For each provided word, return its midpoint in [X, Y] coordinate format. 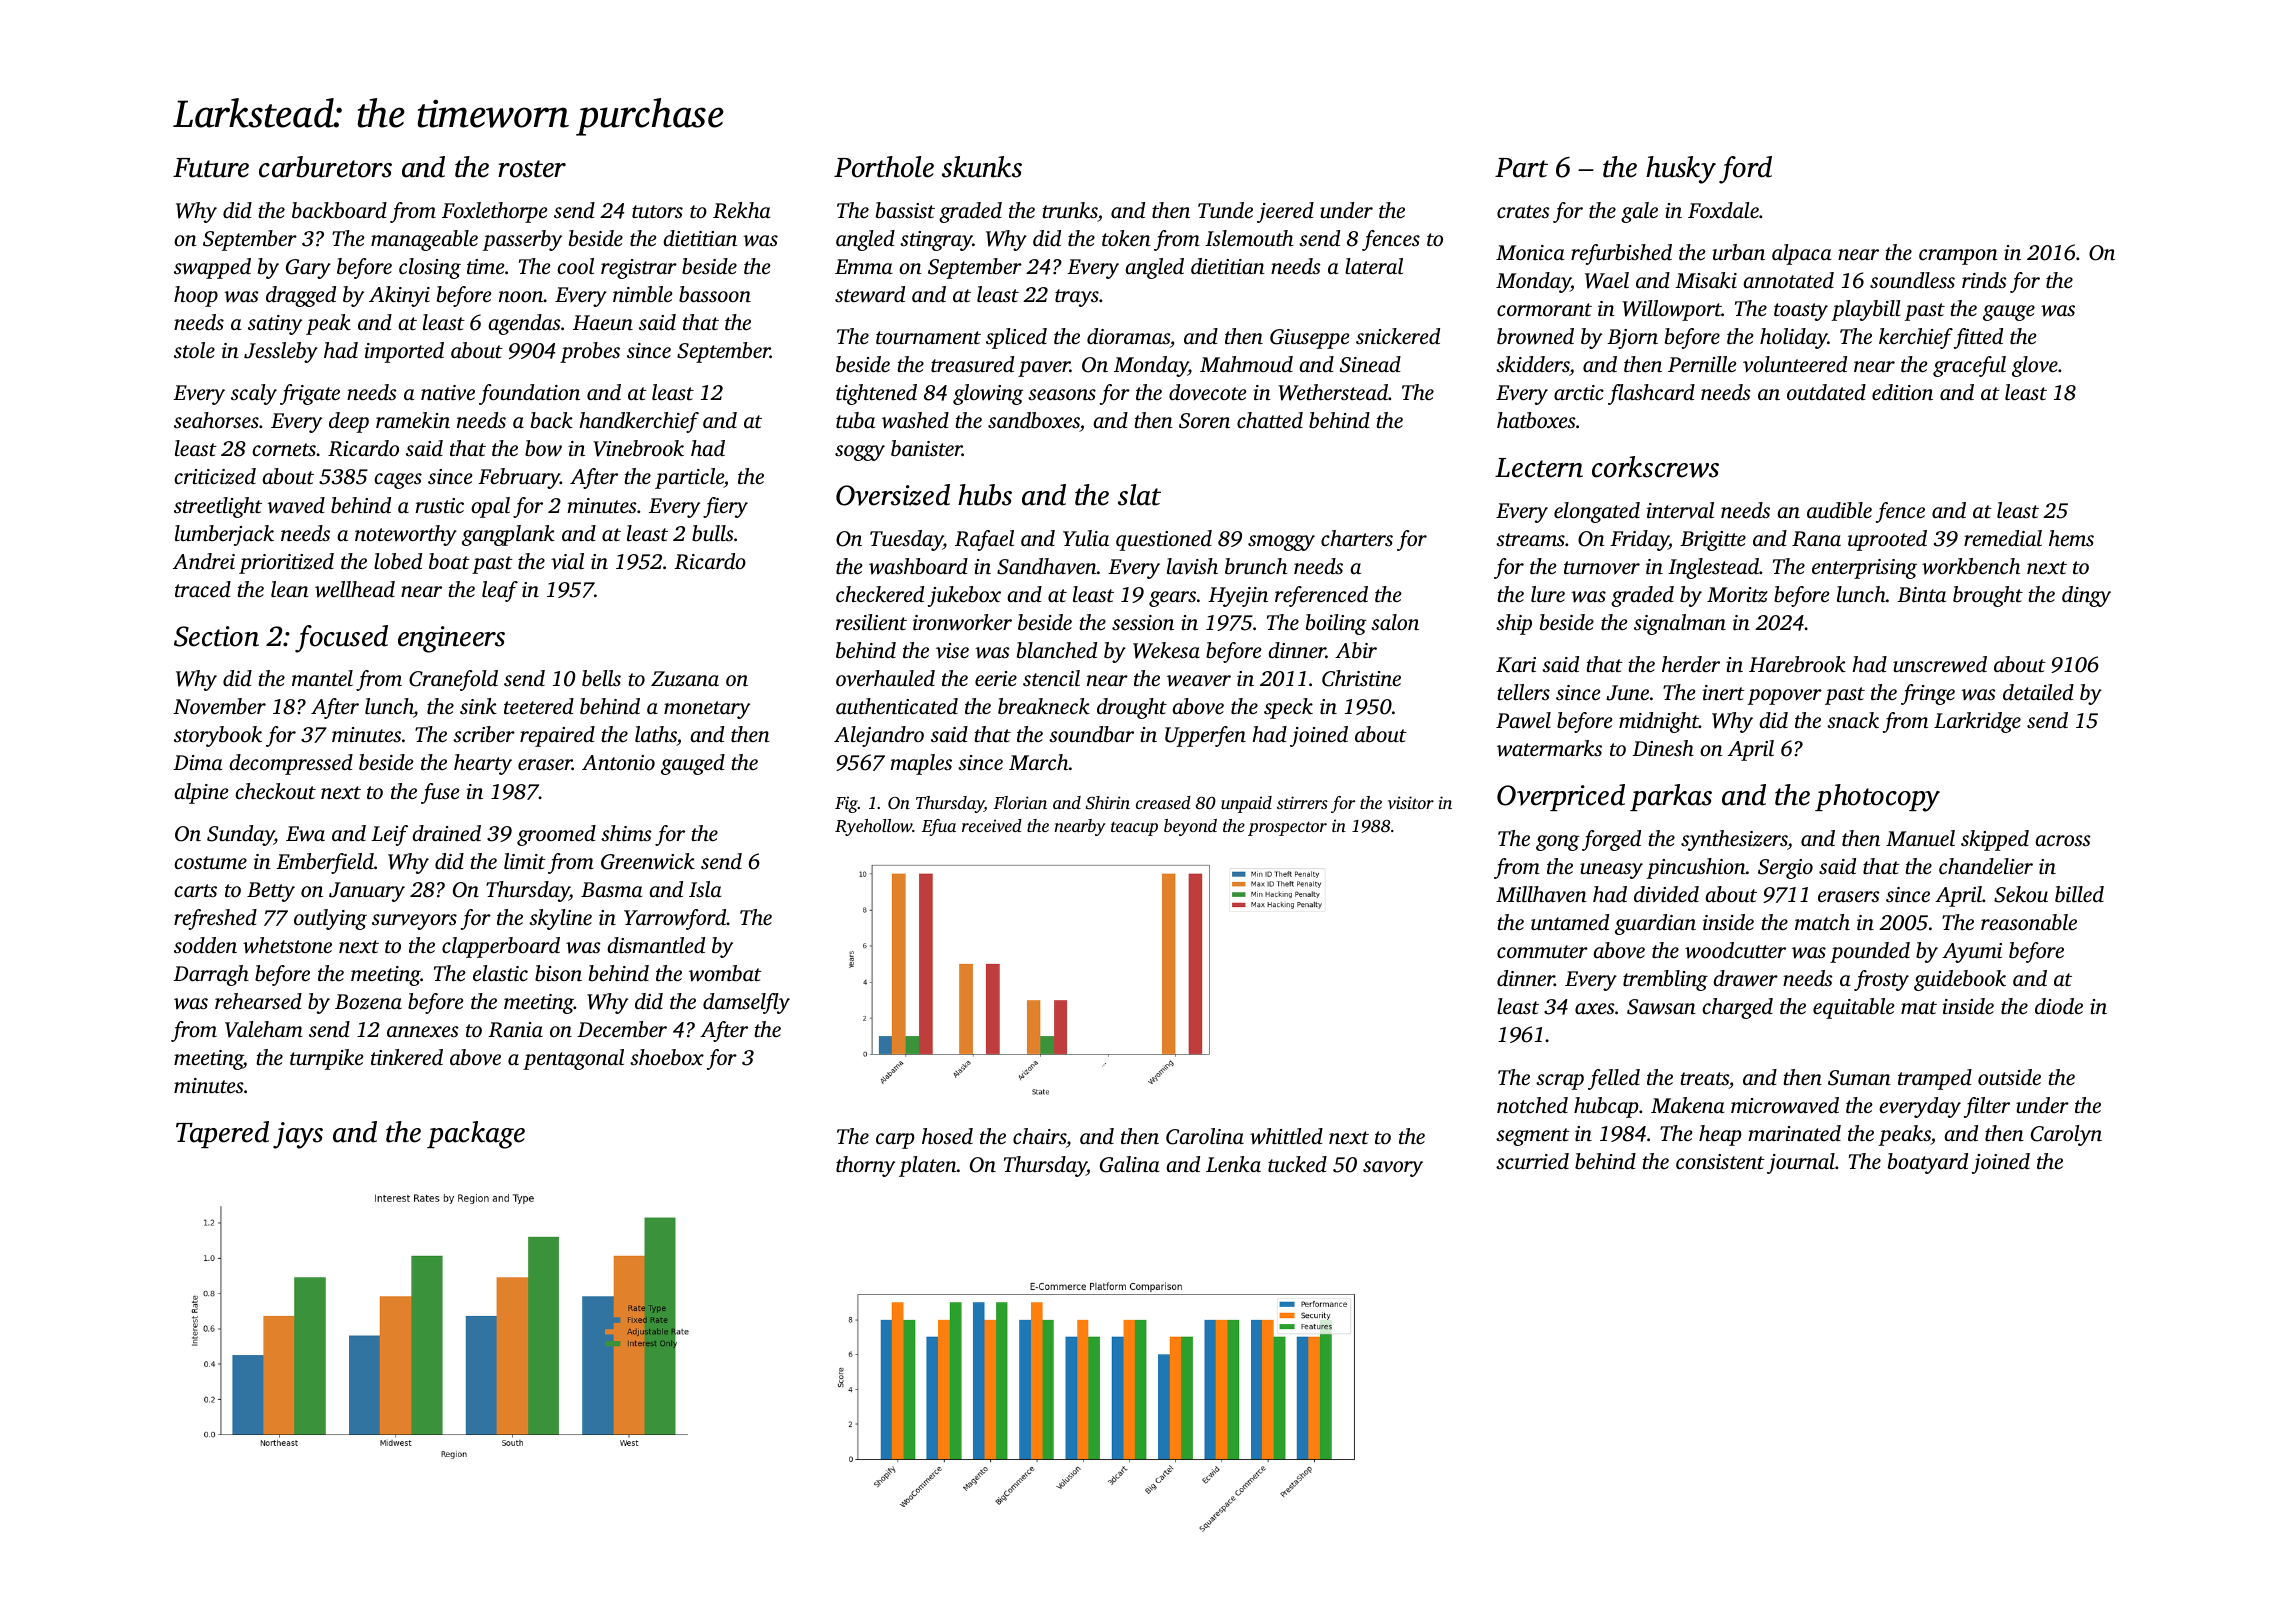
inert [1723, 692]
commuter [1542, 951]
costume [210, 862]
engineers [451, 639]
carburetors [325, 167]
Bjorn [1632, 339]
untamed [1570, 922]
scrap [1560, 1082]
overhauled [885, 678]
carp [895, 1141]
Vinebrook [638, 448]
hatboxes [1536, 420]
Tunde [1225, 210]
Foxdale [1723, 210]
